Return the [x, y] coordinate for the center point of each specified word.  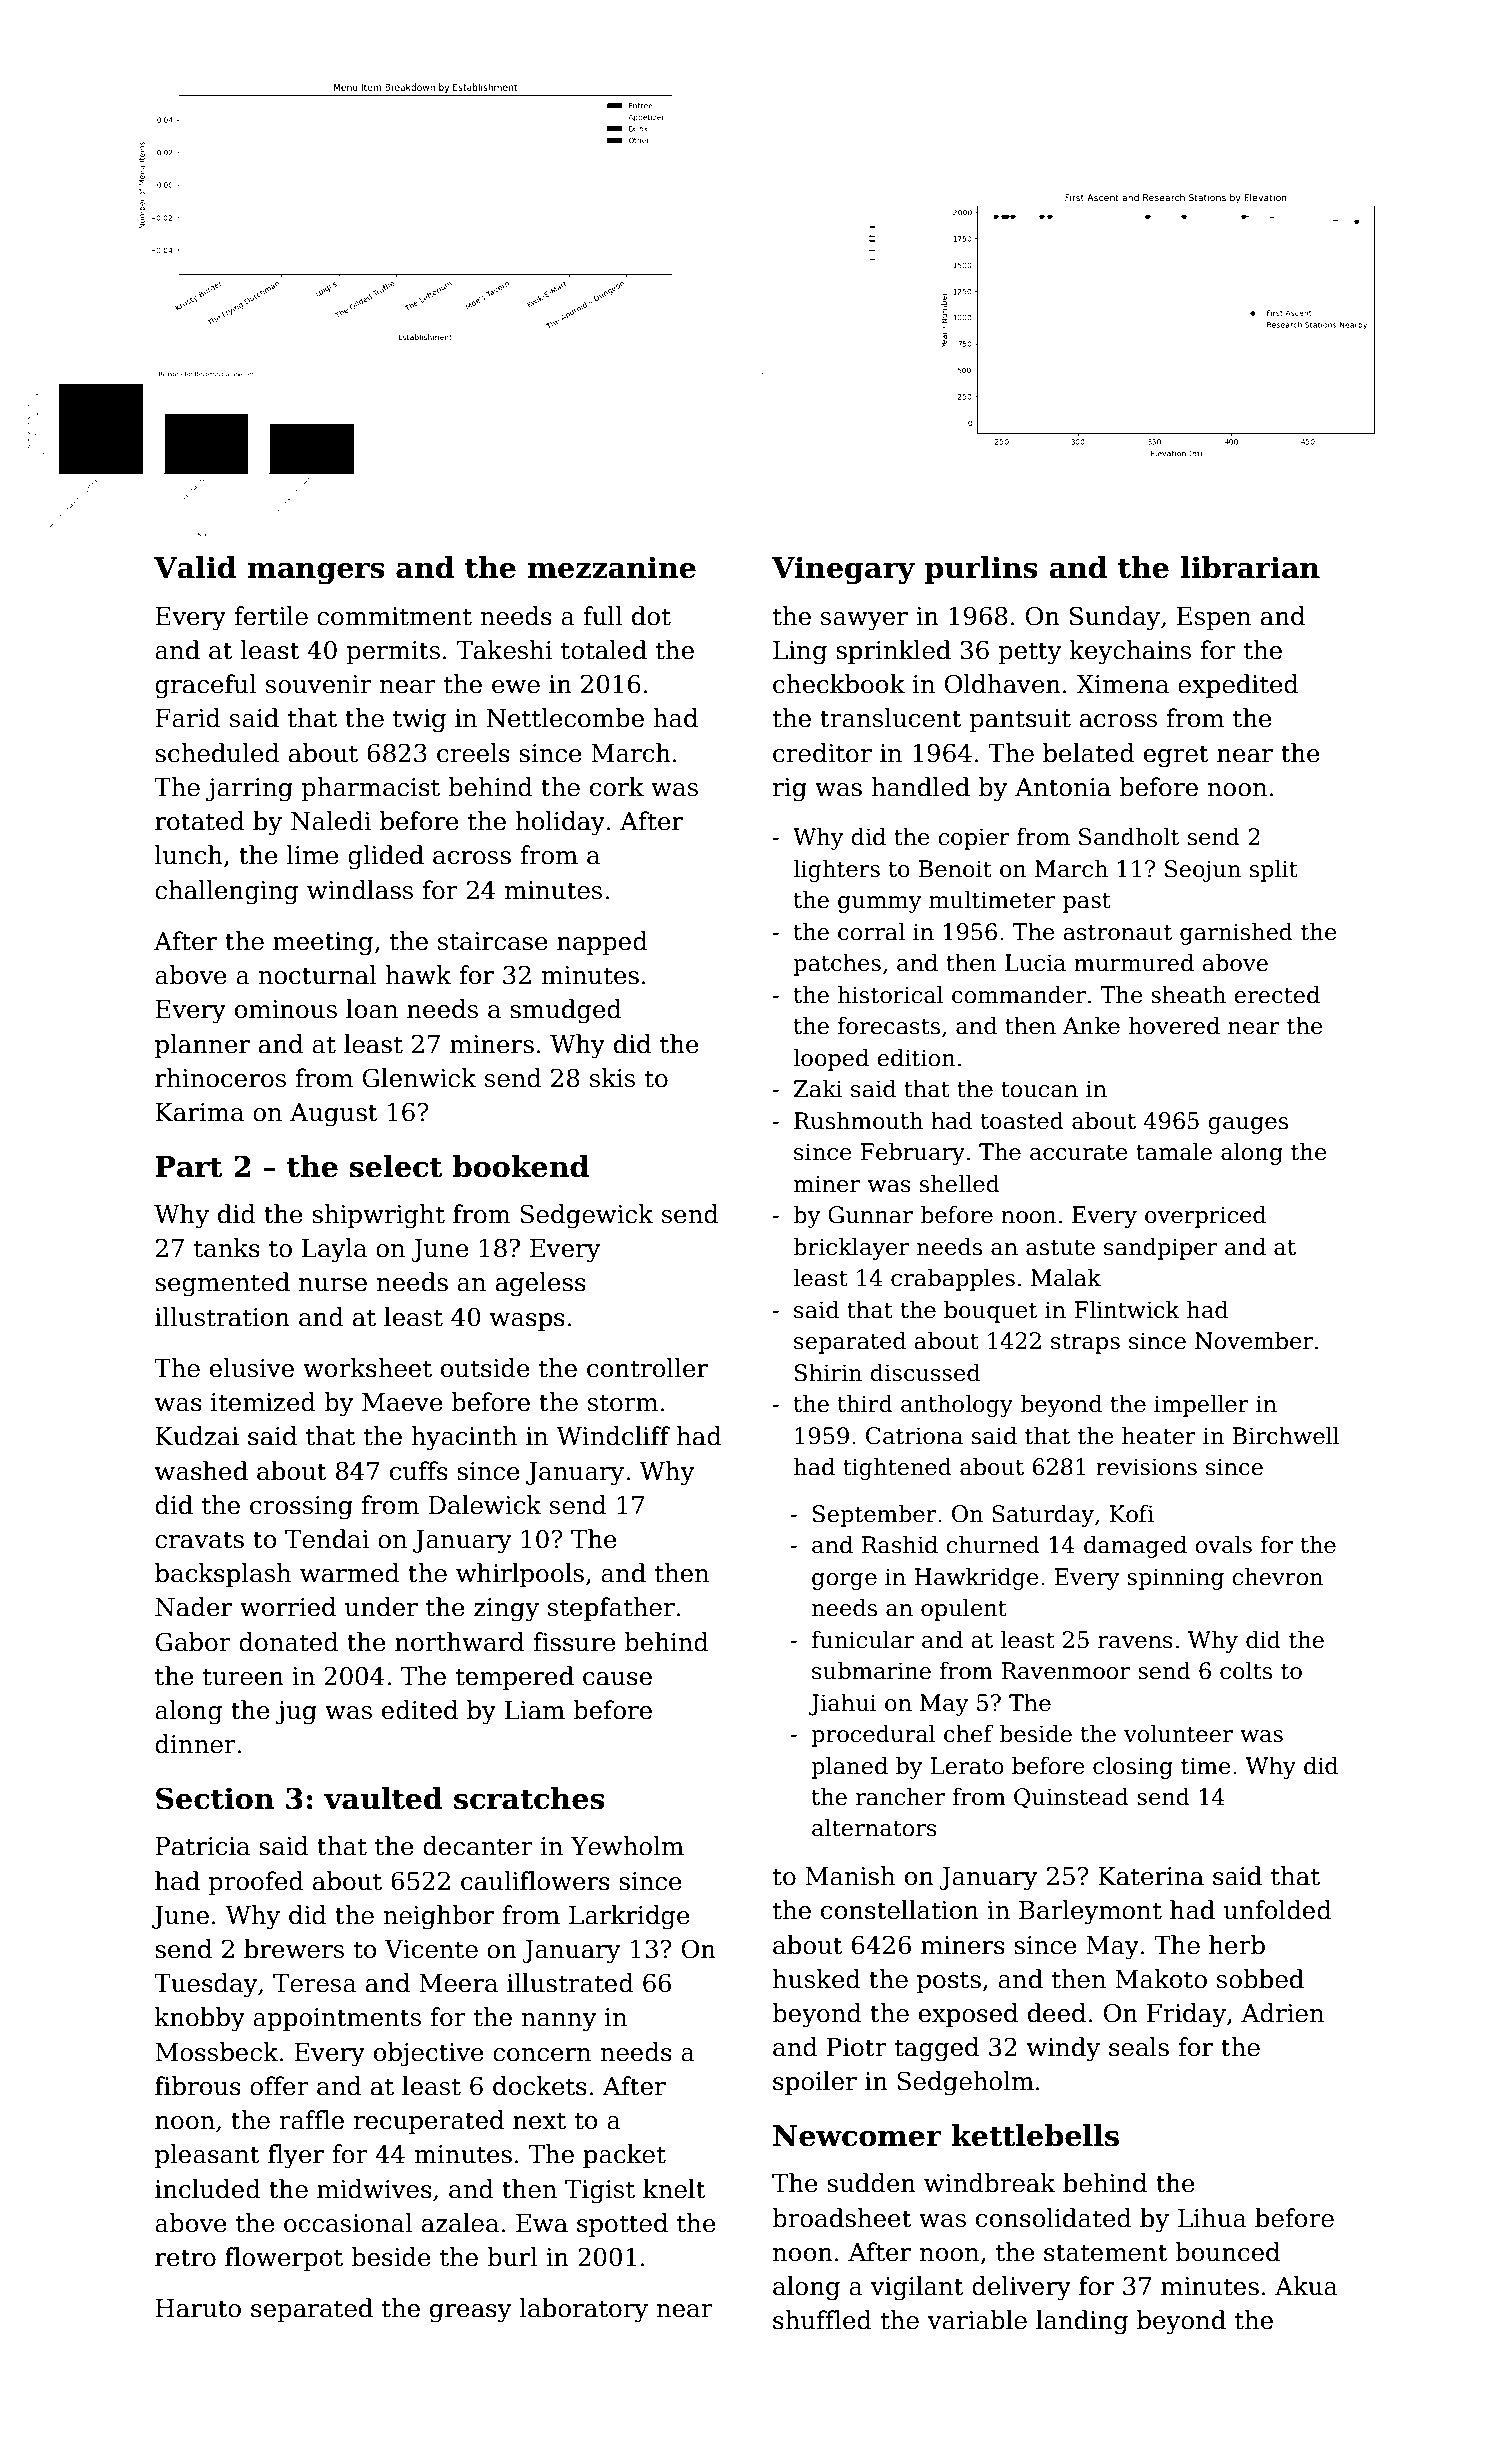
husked [817, 1979]
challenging [226, 892]
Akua [1306, 2286]
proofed [256, 1883]
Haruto [198, 2308]
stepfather [611, 1609]
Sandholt [1129, 836]
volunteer [1178, 1733]
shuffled [822, 2320]
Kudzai [197, 1436]
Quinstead [1071, 1798]
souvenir [319, 684]
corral [871, 931]
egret [1176, 756]
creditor [822, 753]
